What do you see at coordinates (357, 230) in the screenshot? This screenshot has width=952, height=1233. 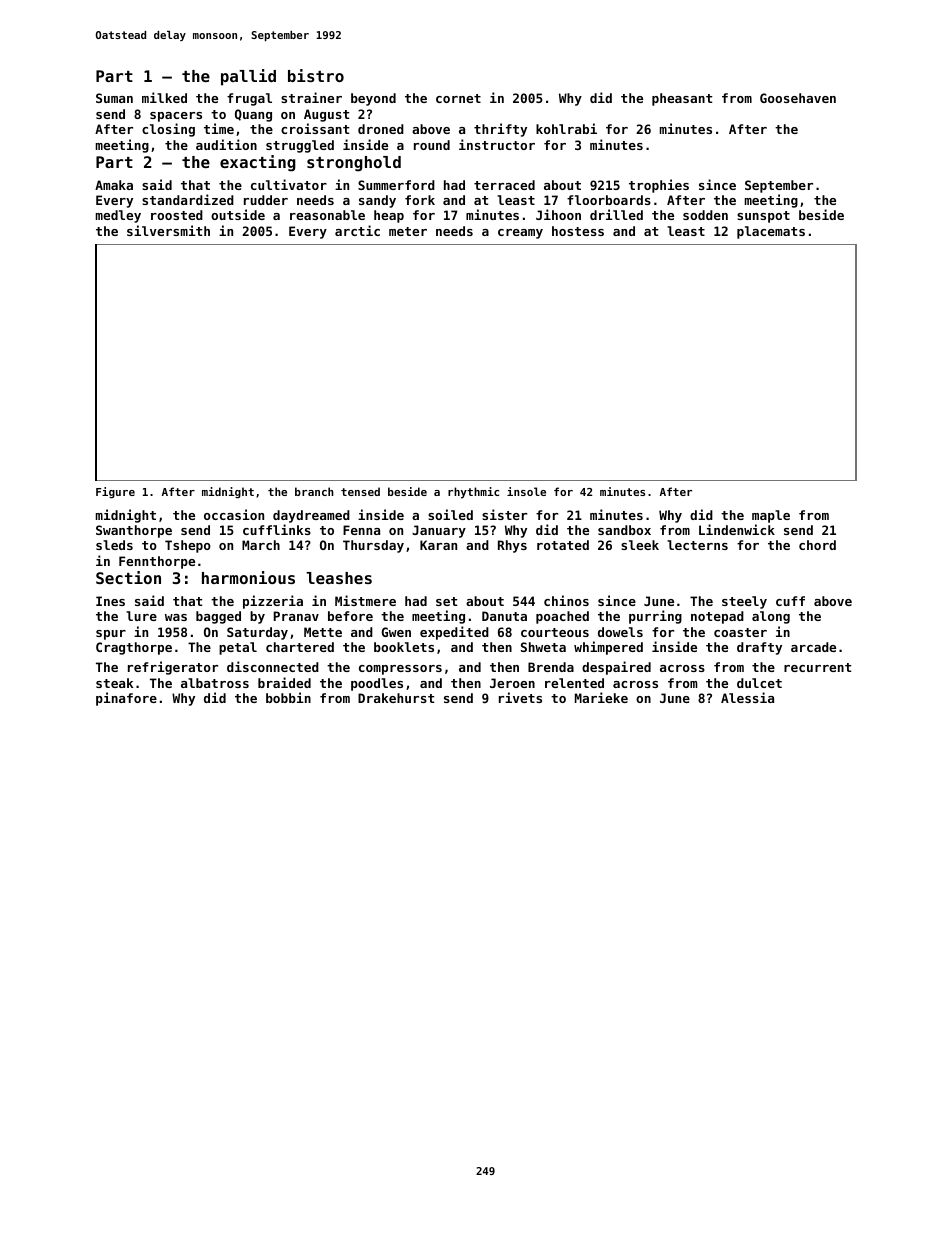 I see `arctic` at bounding box center [357, 230].
